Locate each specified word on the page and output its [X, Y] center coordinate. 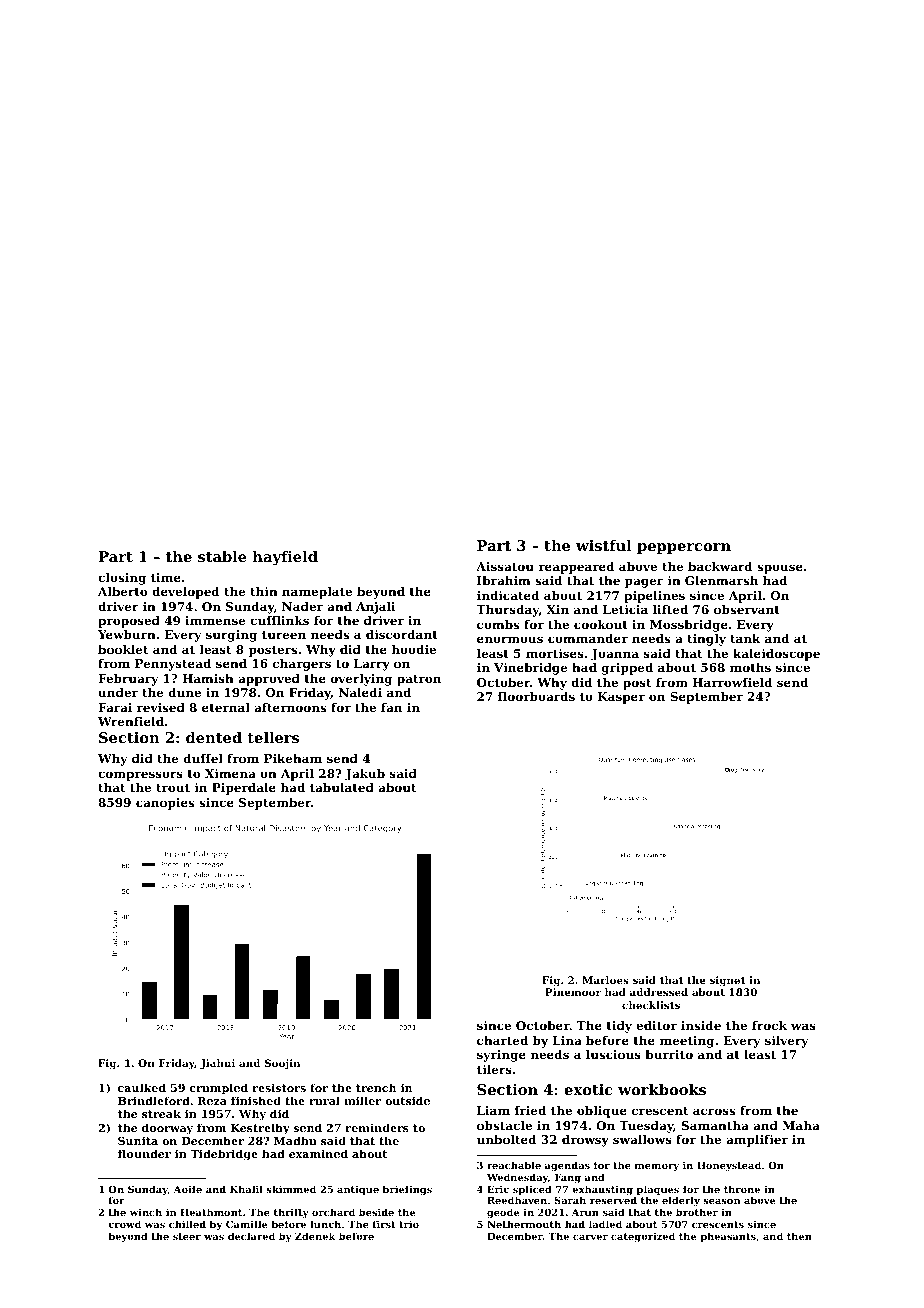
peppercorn [684, 548]
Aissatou [505, 566]
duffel [203, 758]
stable [222, 556]
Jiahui [217, 1064]
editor [656, 1025]
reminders [377, 1127]
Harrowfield [732, 682]
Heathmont [211, 1212]
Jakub [365, 775]
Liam [493, 1110]
